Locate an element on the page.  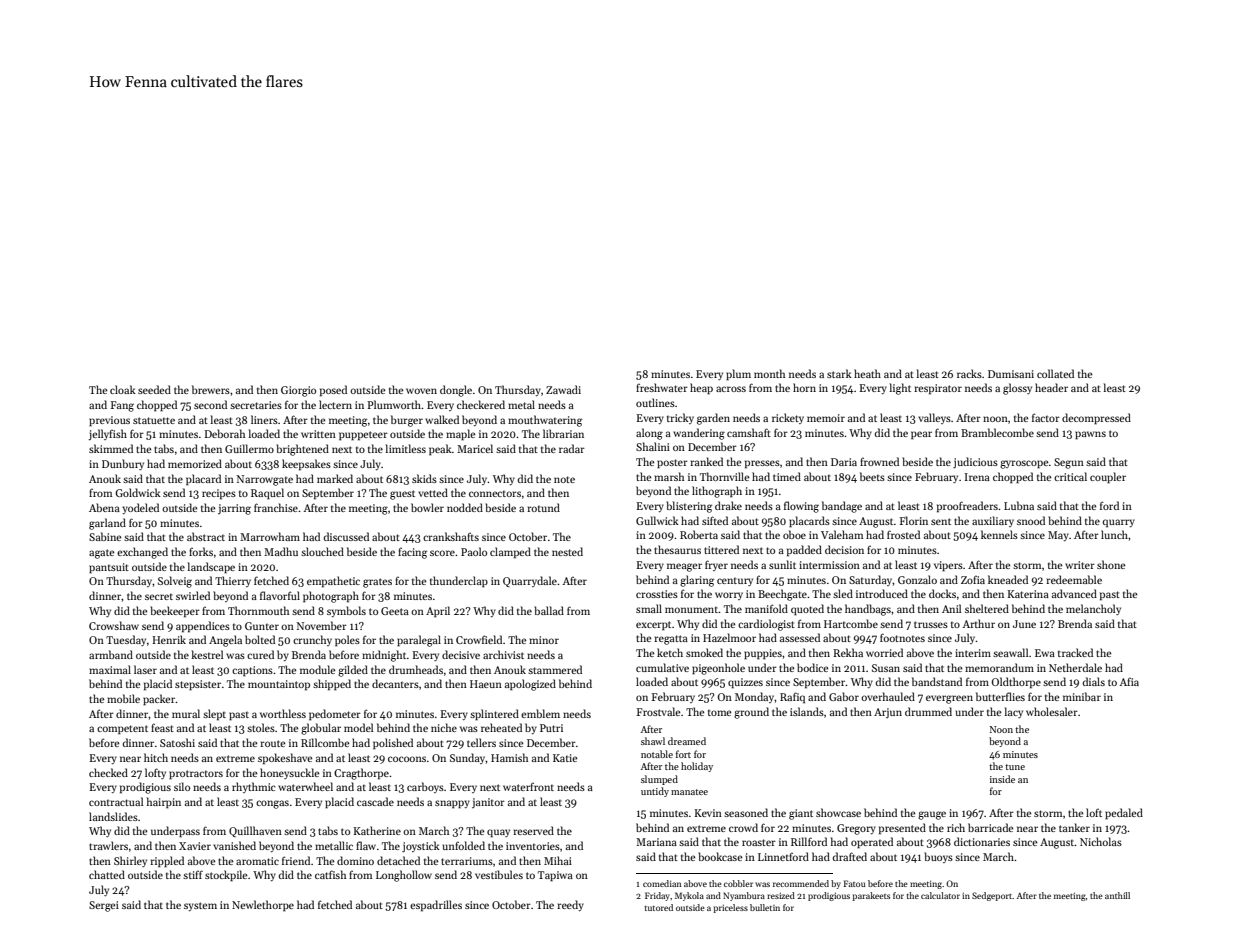
Sergei is located at coordinates (104, 906).
